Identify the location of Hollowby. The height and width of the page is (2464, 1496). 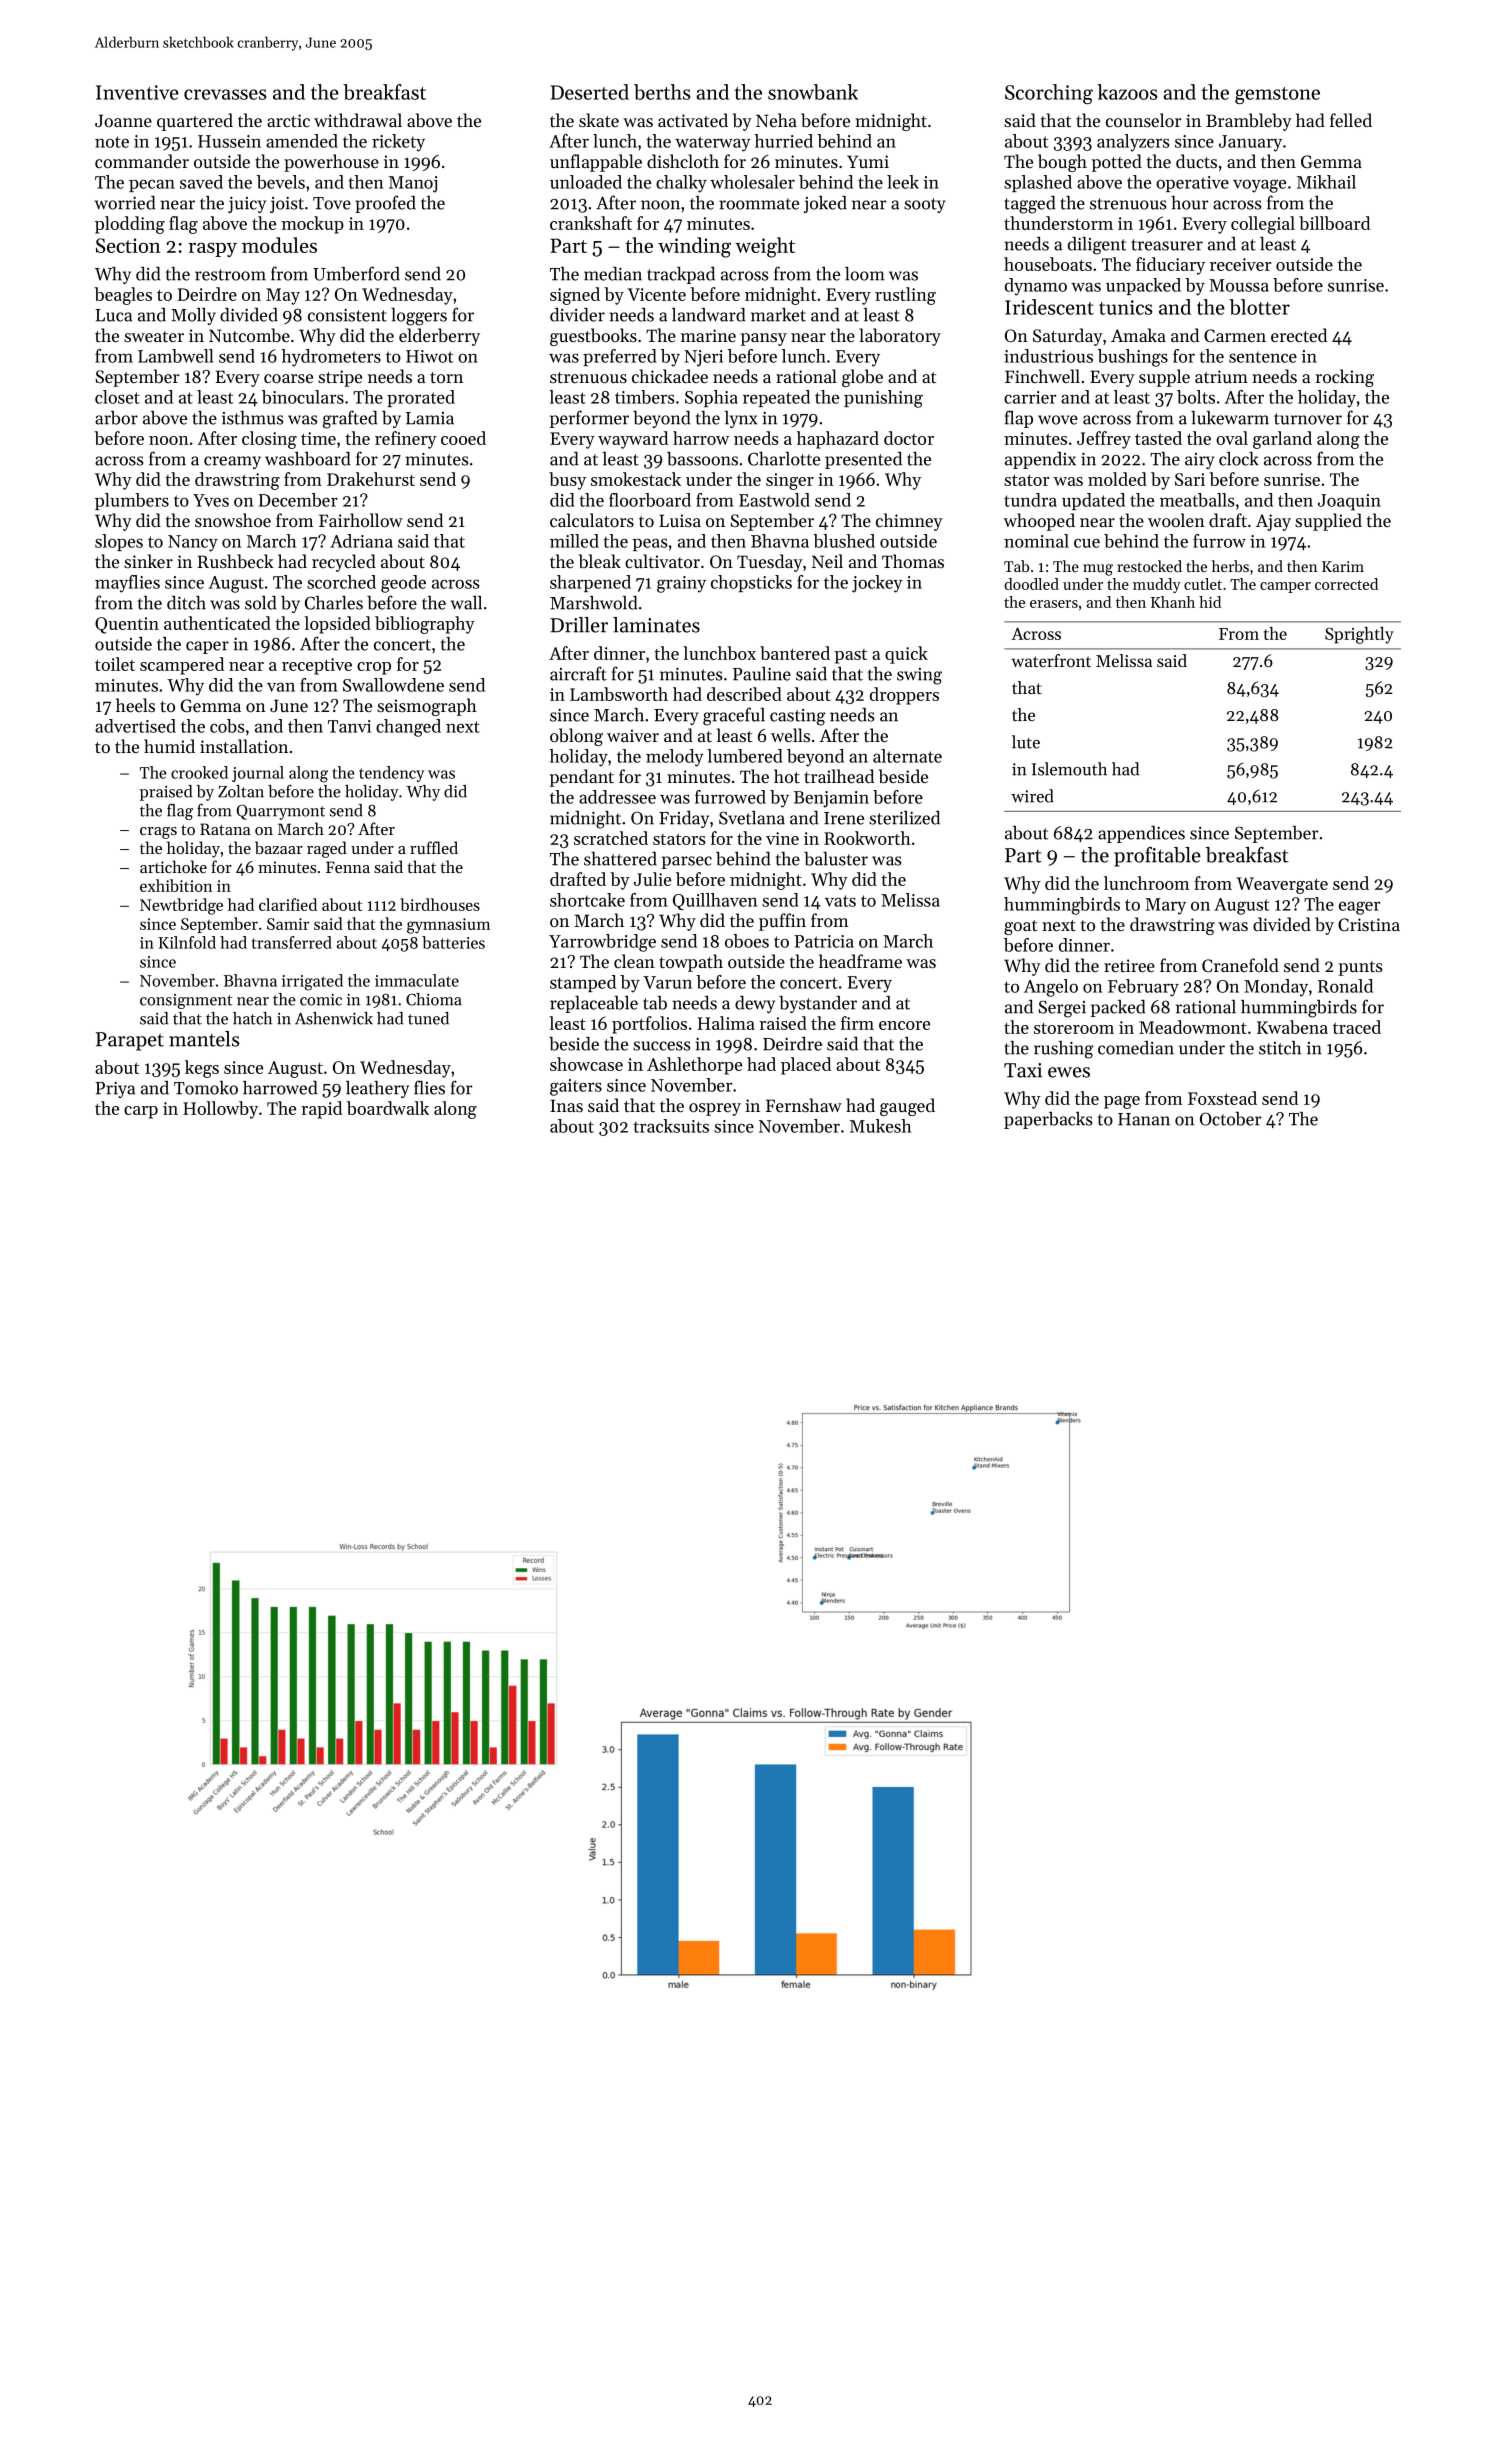
(220, 1110).
